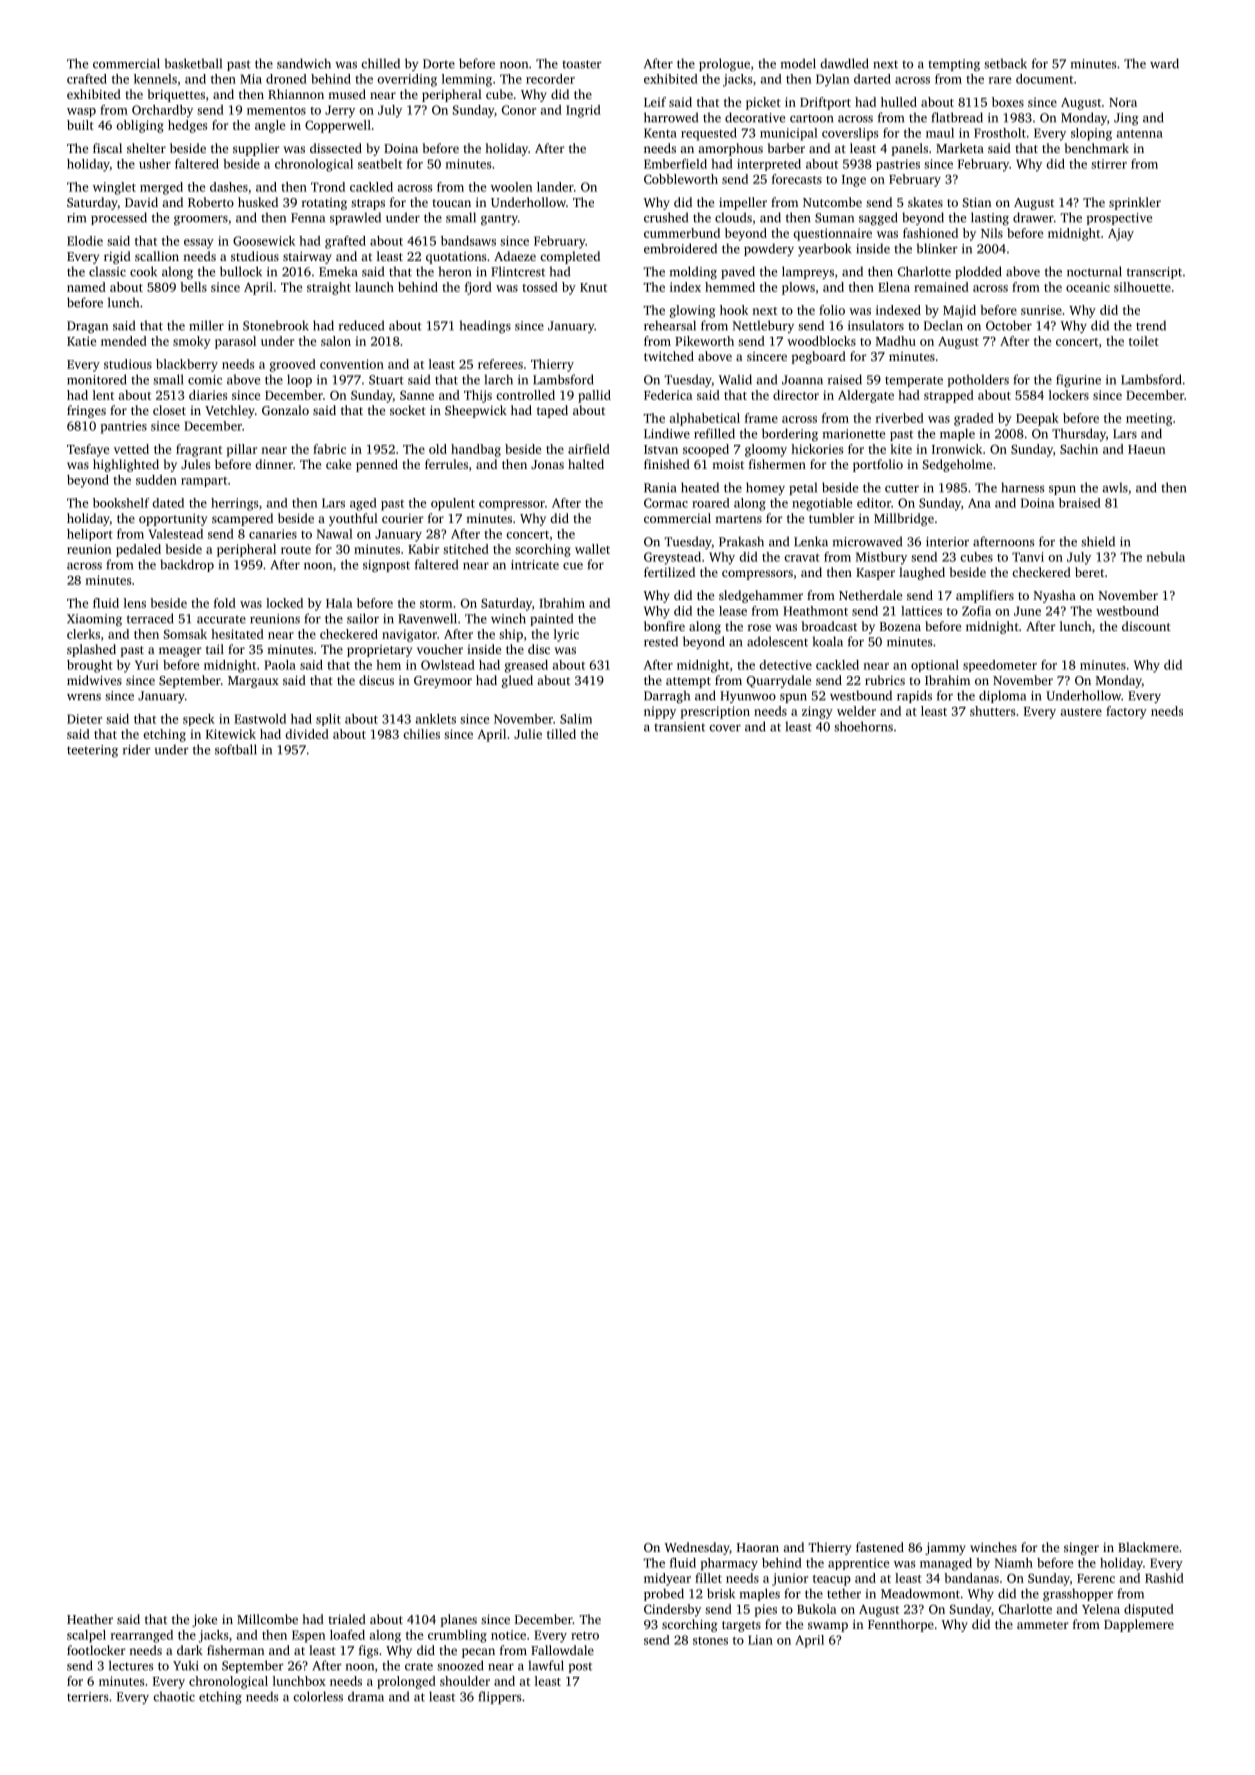 This screenshot has width=1255, height=1775. Describe the element at coordinates (1164, 63) in the screenshot. I see `ward` at that location.
